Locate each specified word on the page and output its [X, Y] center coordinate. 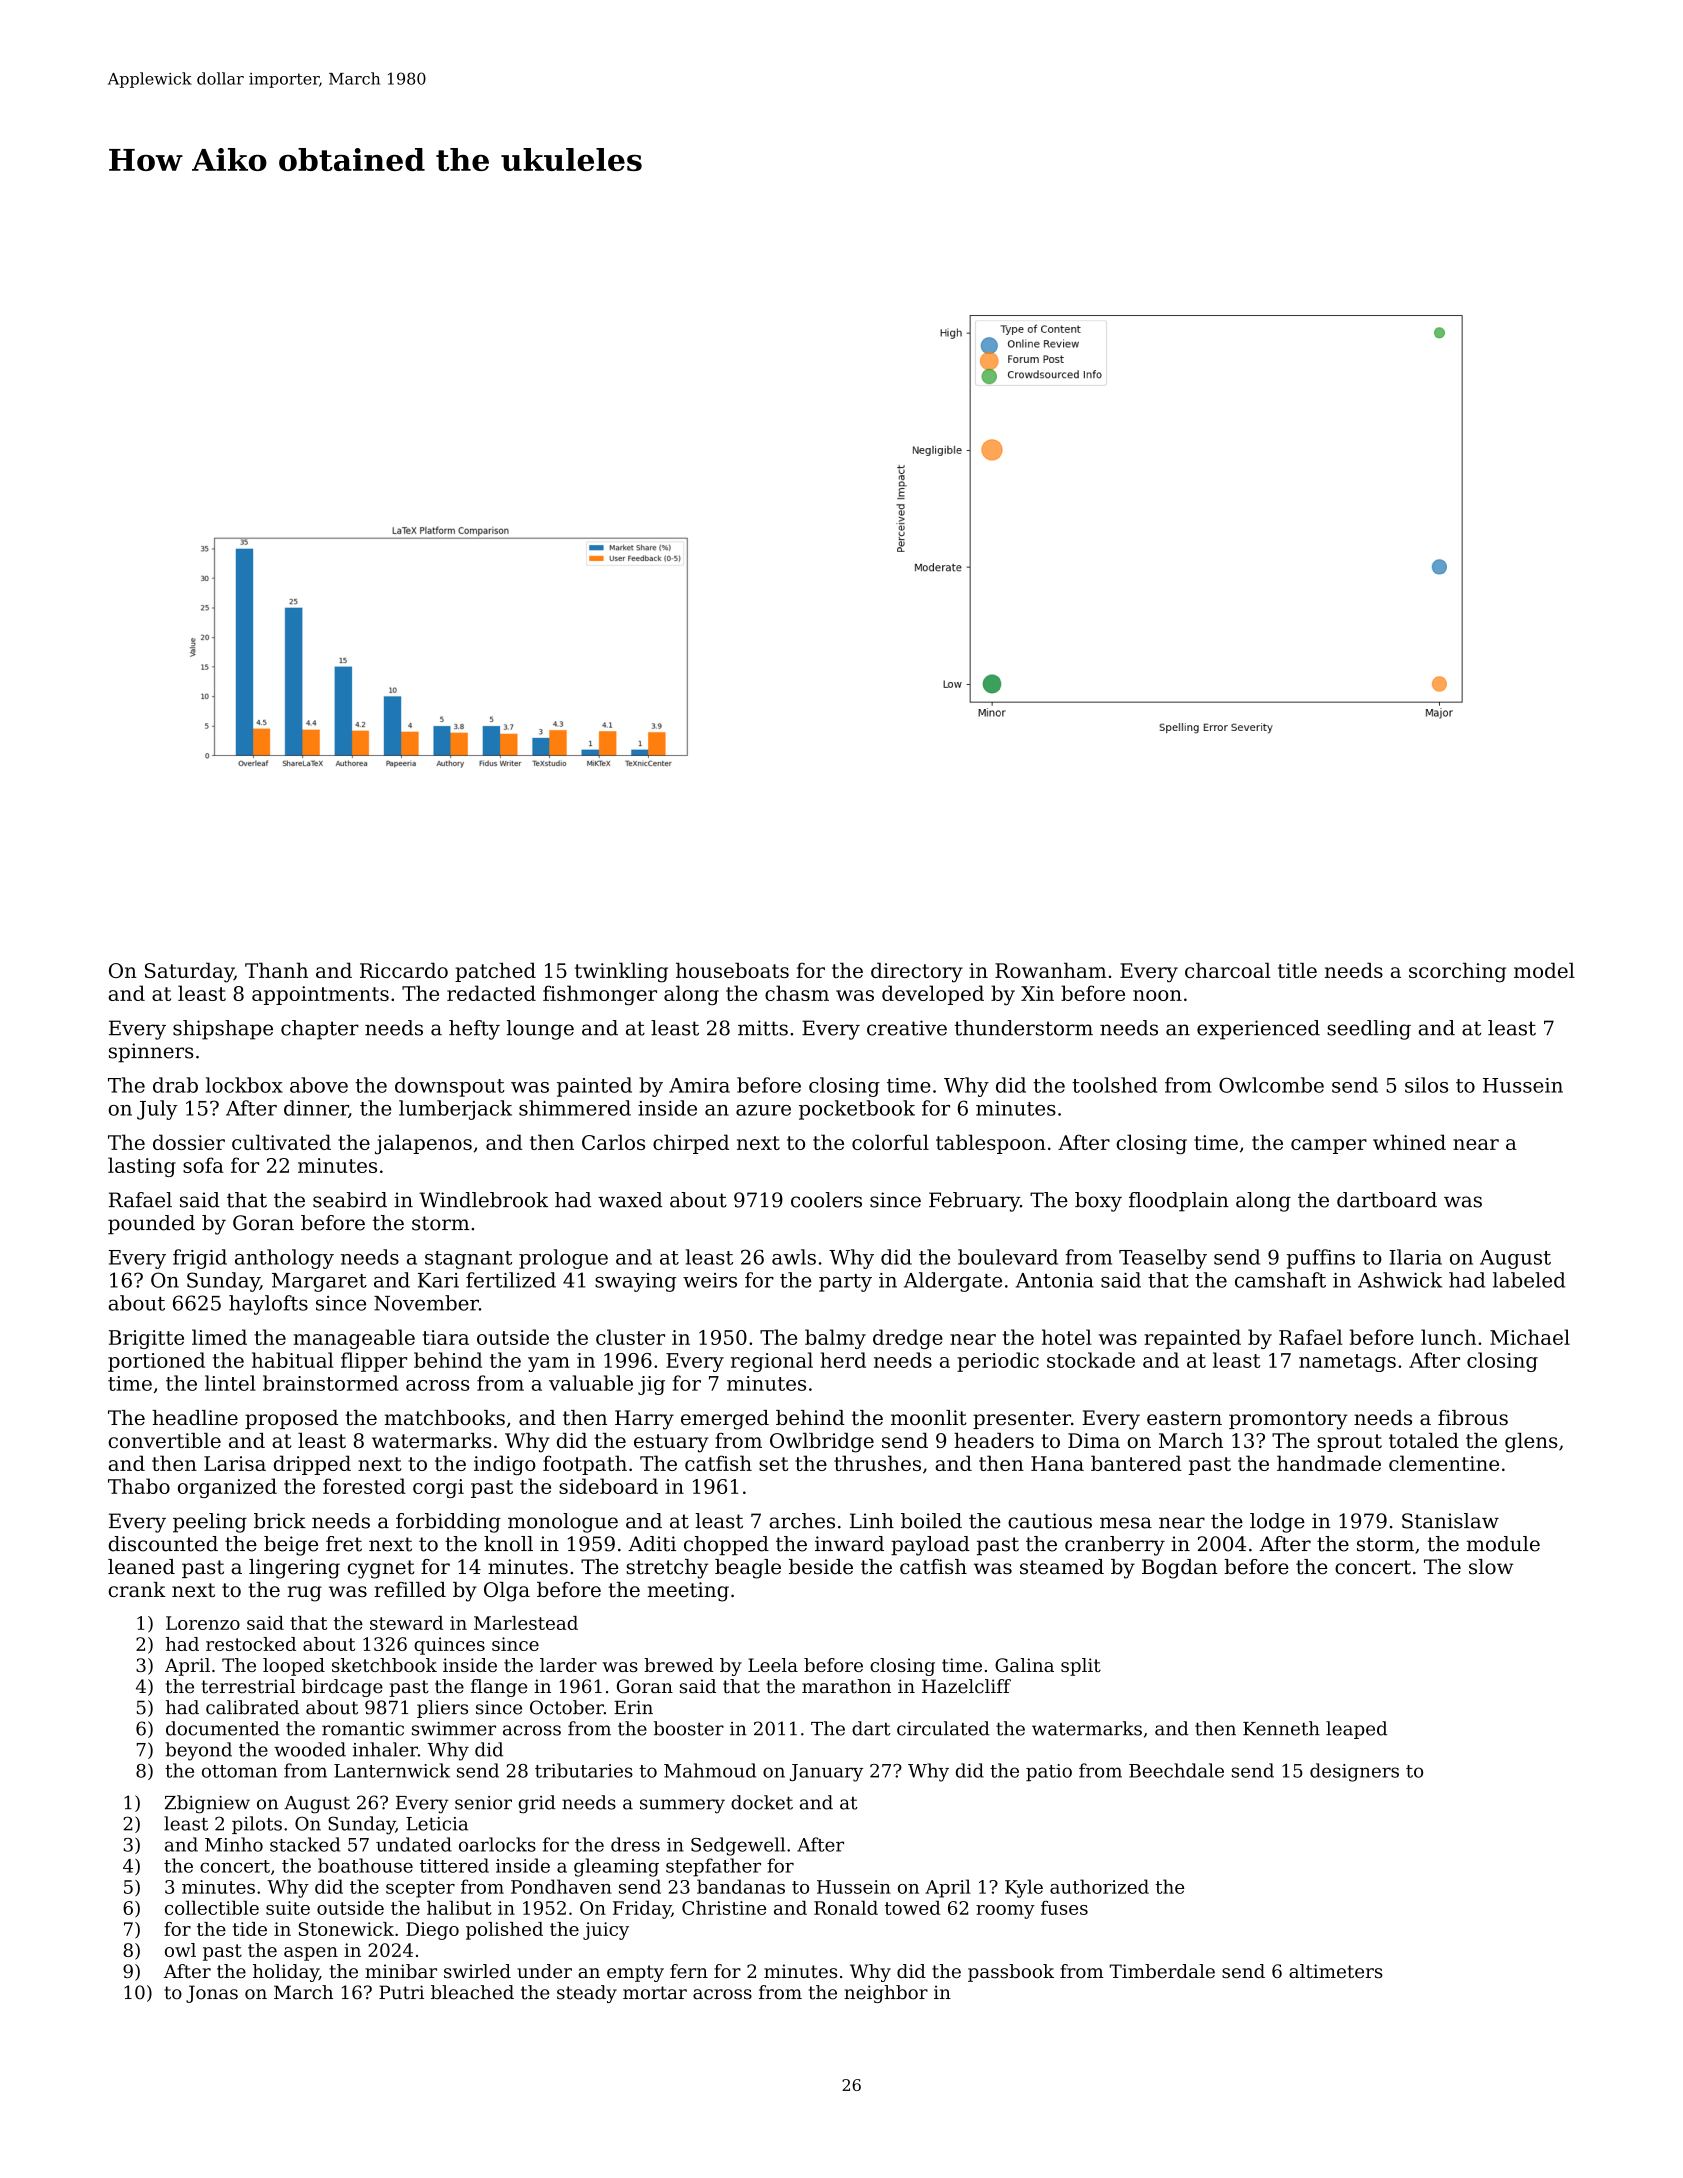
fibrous [1473, 1418]
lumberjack [455, 1110]
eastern [1184, 1418]
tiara [446, 1337]
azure [763, 1110]
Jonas [212, 1994]
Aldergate [953, 1282]
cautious [1050, 1521]
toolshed [1114, 1085]
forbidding [448, 1523]
